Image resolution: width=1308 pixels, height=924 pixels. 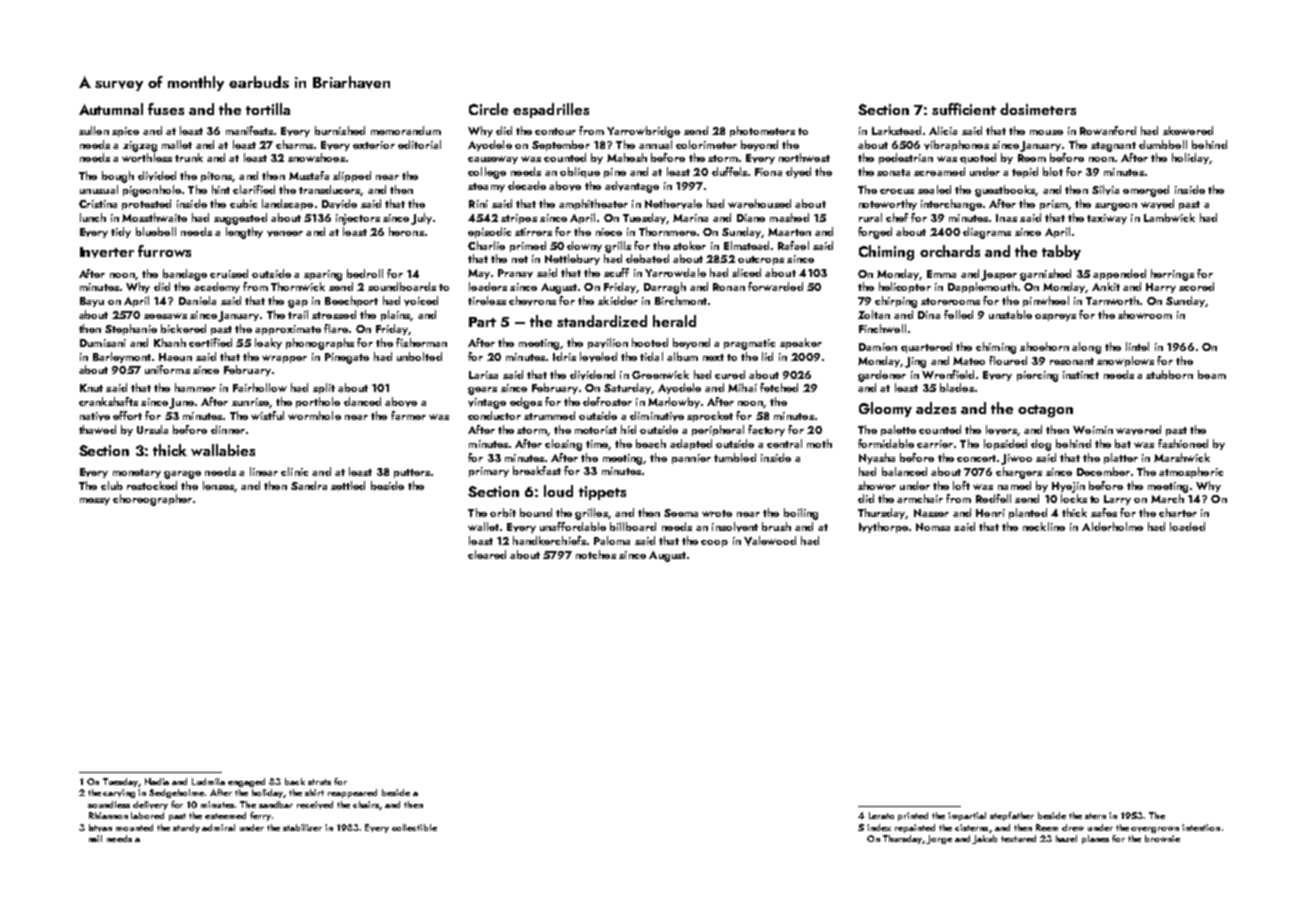 What do you see at coordinates (487, 554) in the screenshot?
I see `cleared` at bounding box center [487, 554].
